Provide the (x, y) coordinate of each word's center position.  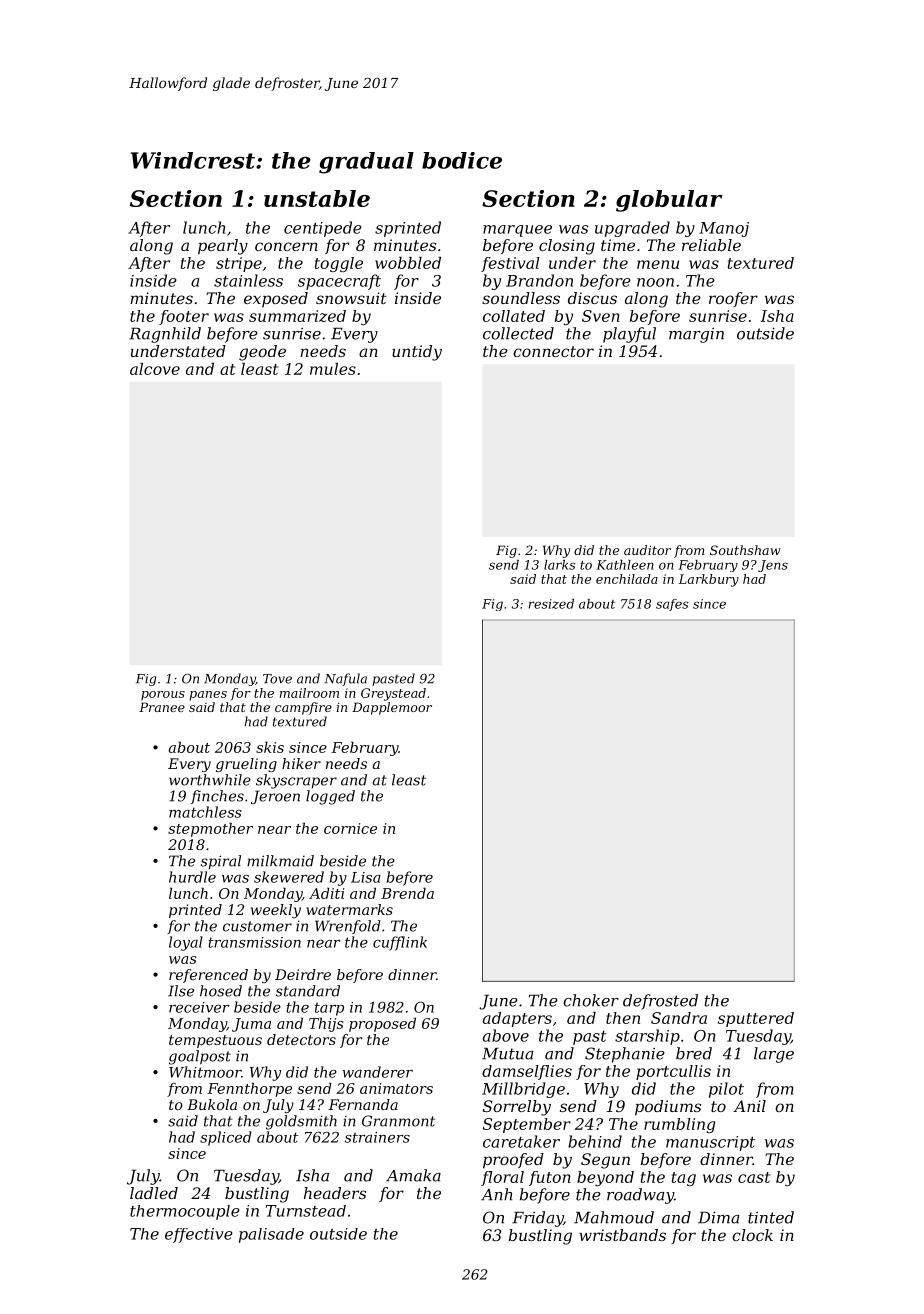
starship (647, 1037)
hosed (221, 991)
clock (752, 1235)
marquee (517, 231)
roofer (733, 299)
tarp (329, 1009)
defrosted (660, 1002)
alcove (155, 369)
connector (553, 351)
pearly (223, 247)
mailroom (309, 693)
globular (669, 201)
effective (199, 1235)
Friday (537, 1219)
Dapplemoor (392, 708)
